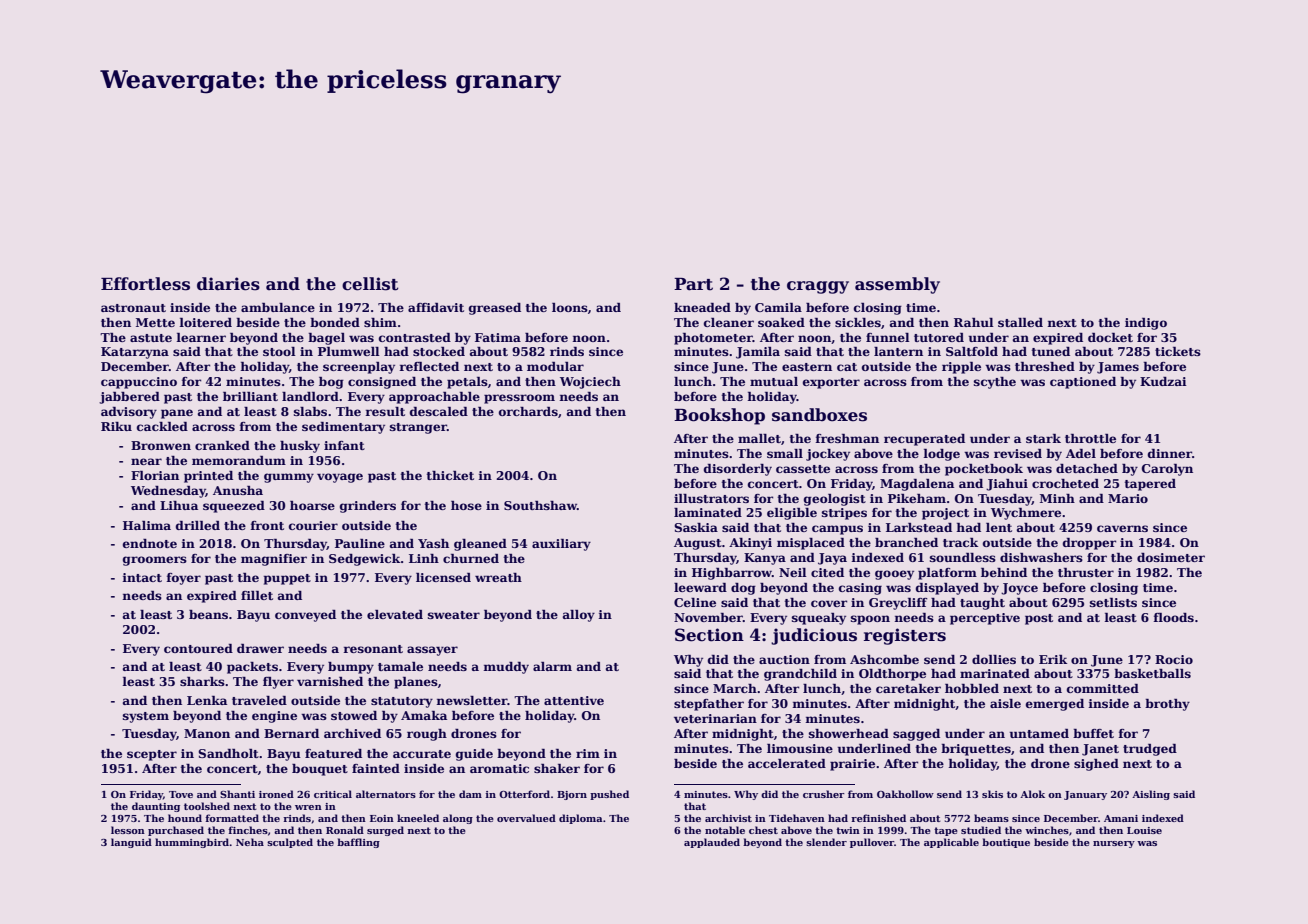 This screenshot has height=924, width=1308. Describe the element at coordinates (498, 577) in the screenshot. I see `wreath` at that location.
